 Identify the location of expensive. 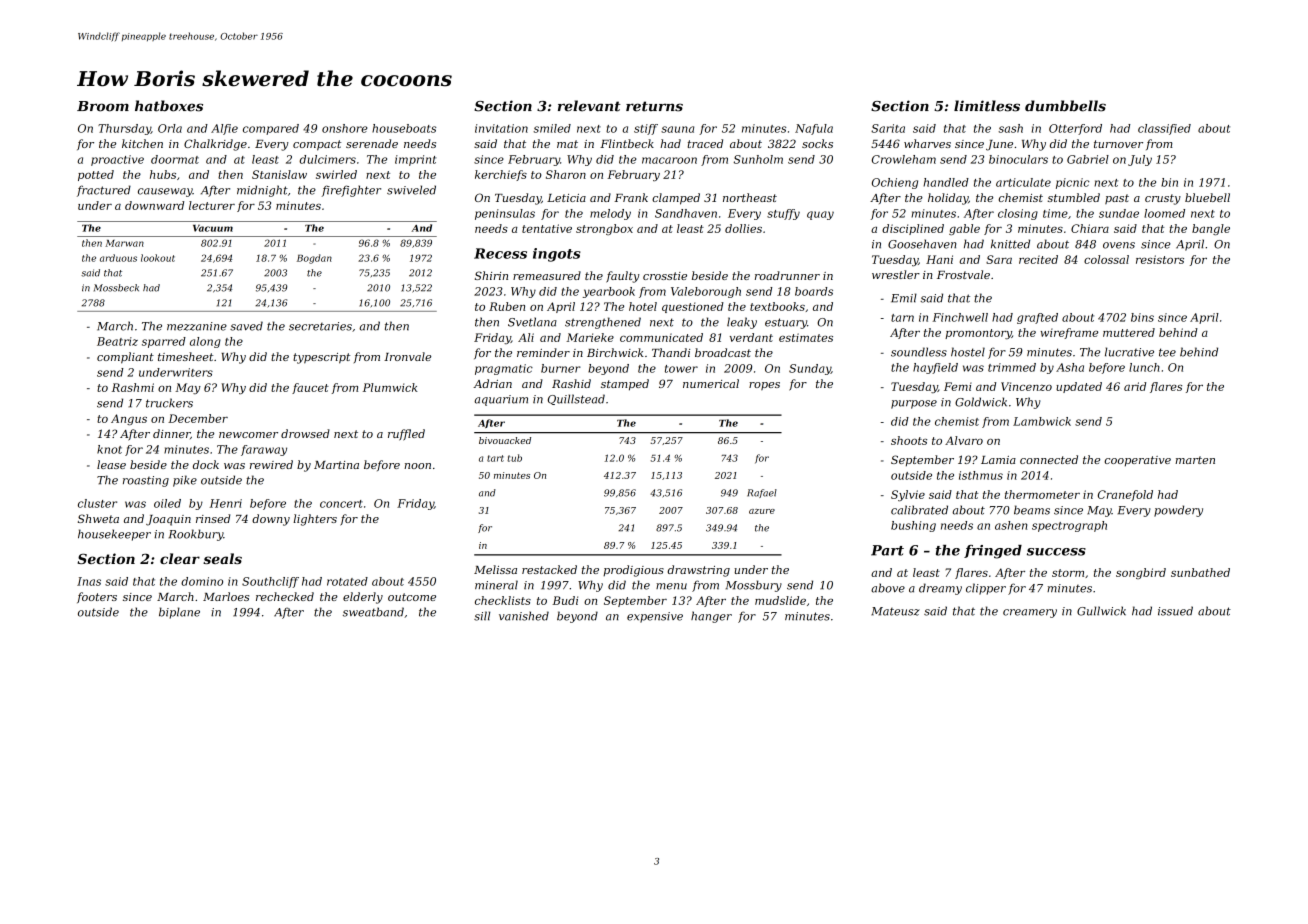
(655, 617).
